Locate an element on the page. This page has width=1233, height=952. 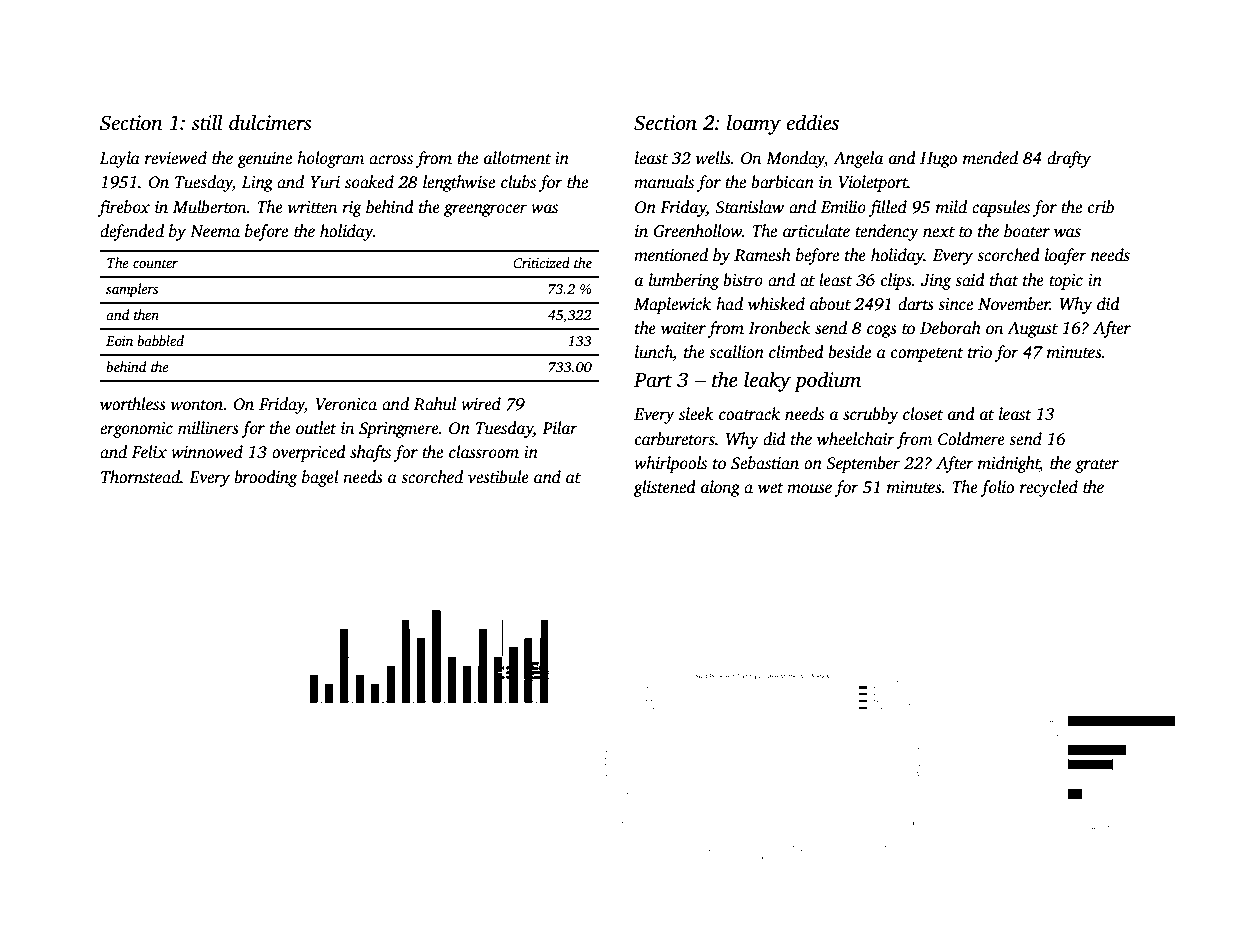
Ironbeck is located at coordinates (779, 328).
